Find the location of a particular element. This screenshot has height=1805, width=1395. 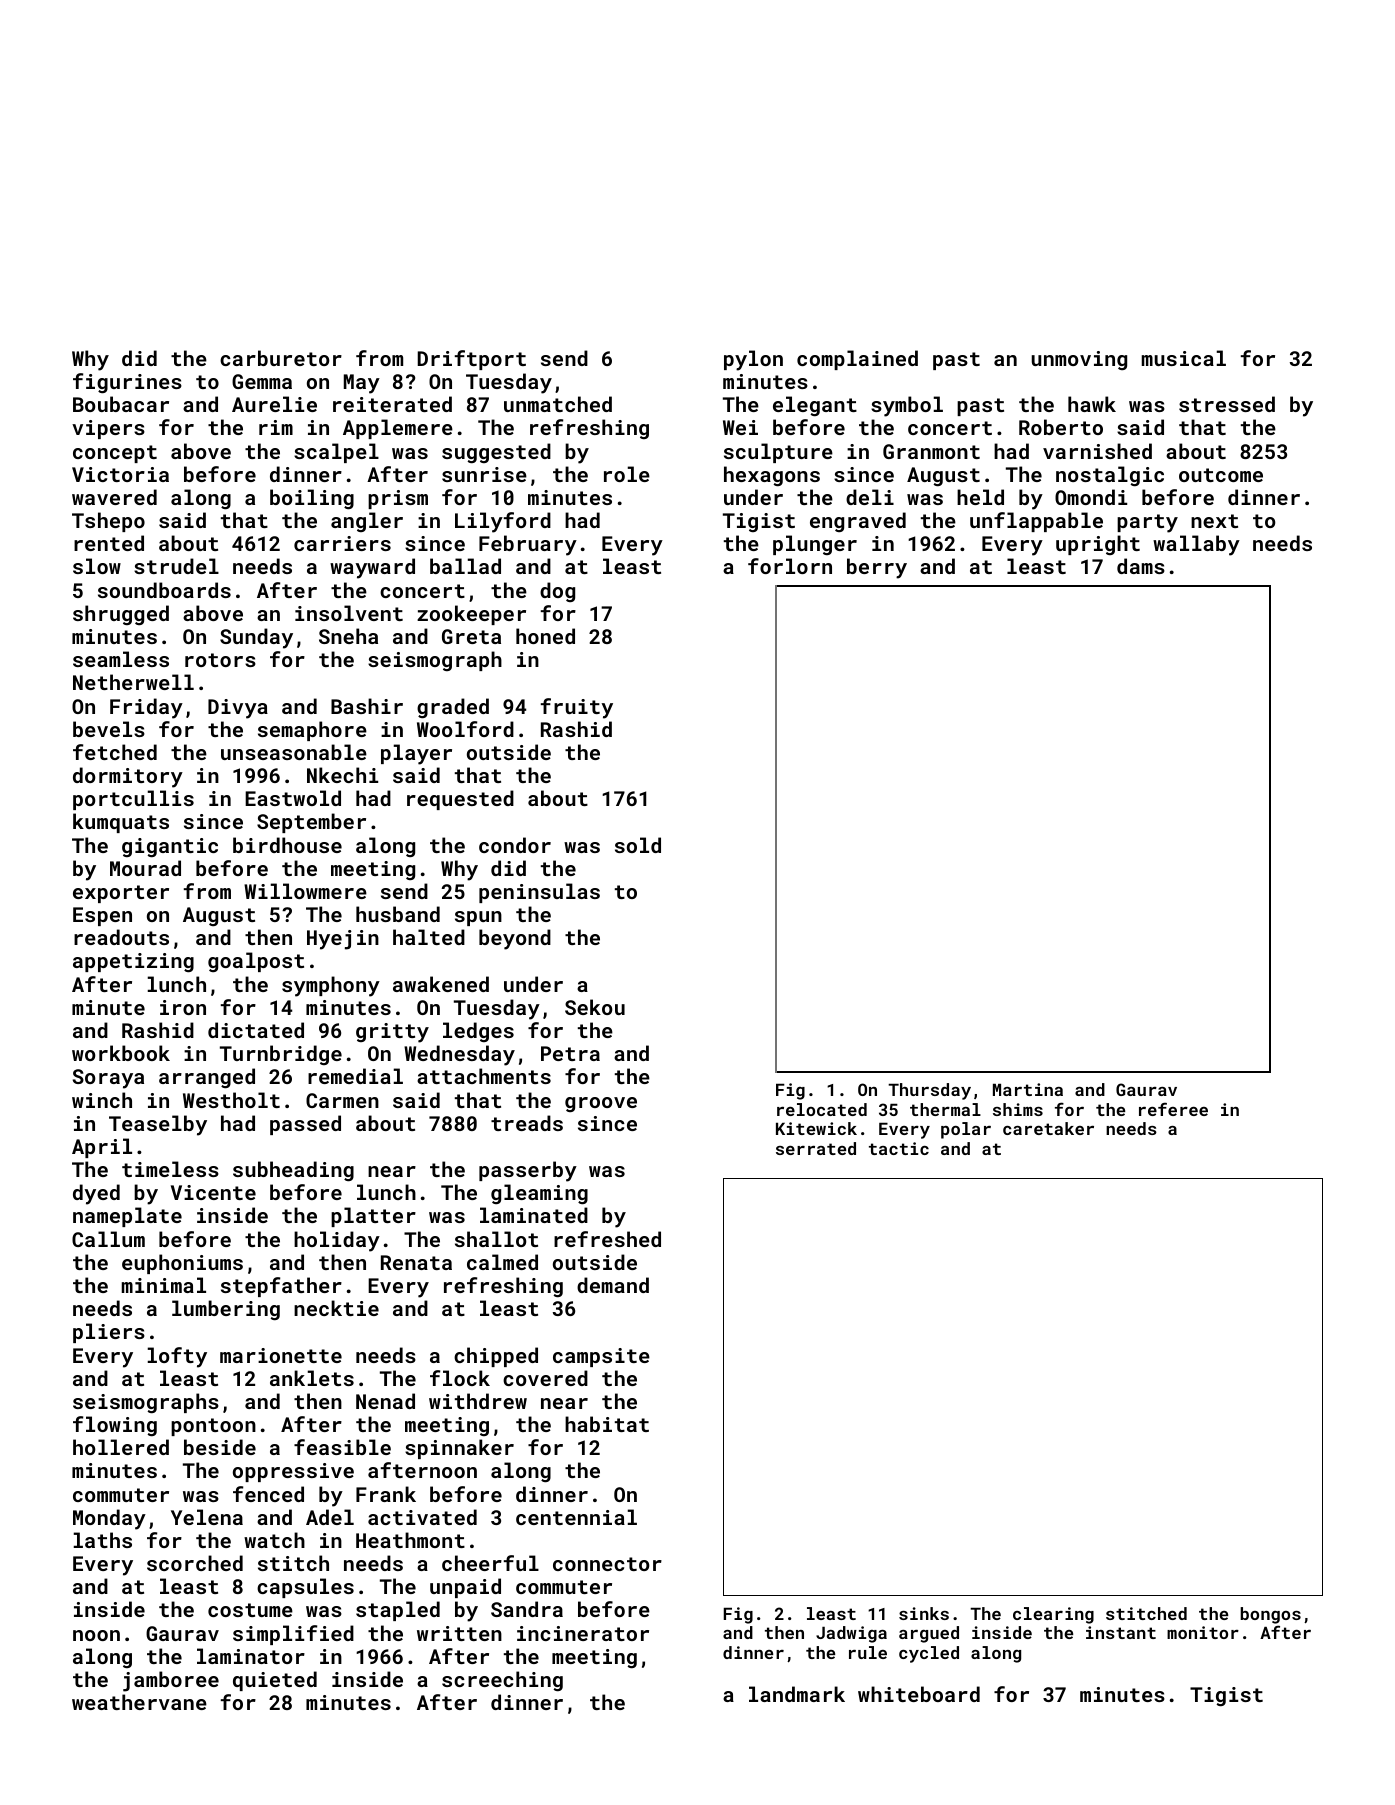

dams is located at coordinates (1141, 566).
